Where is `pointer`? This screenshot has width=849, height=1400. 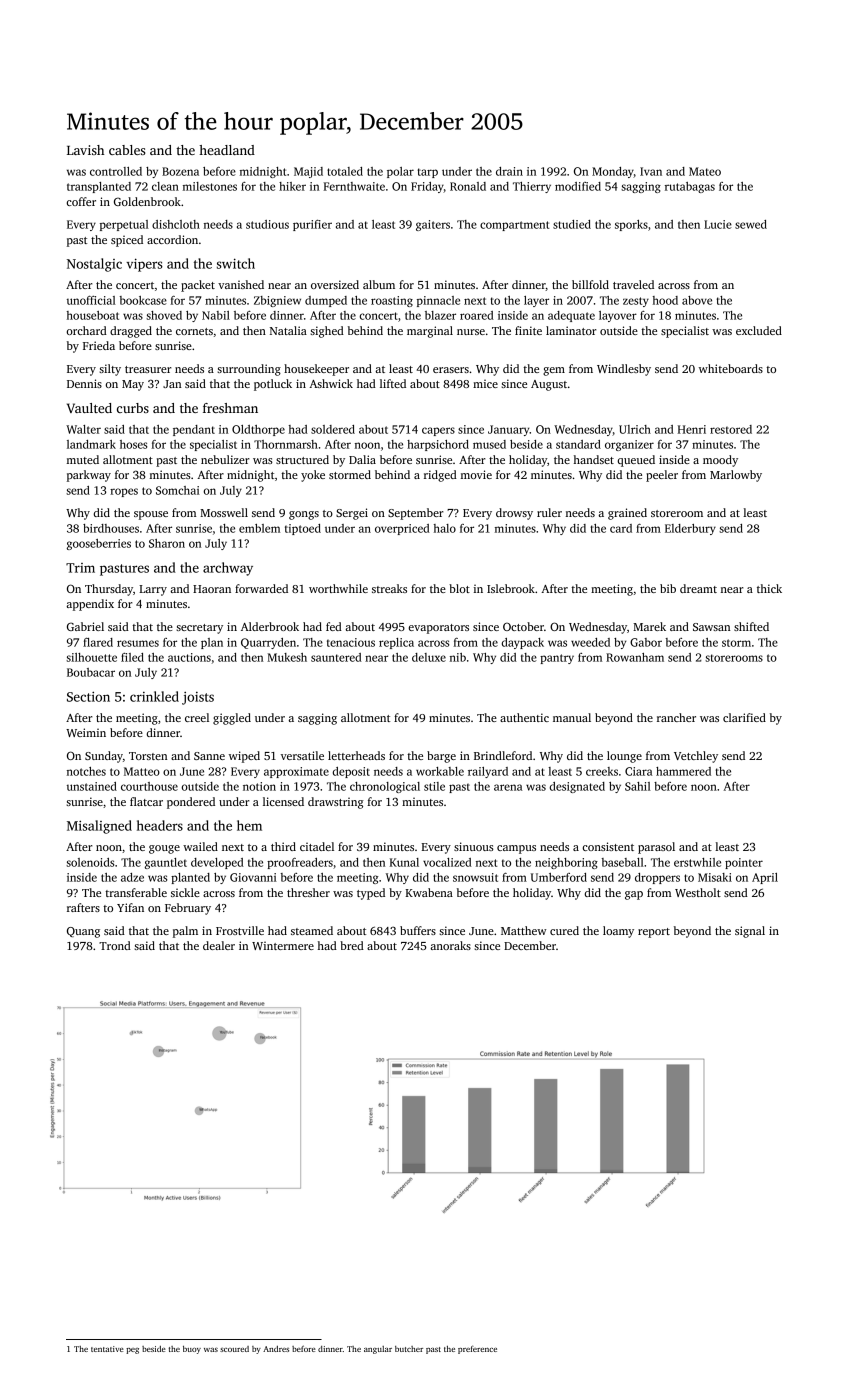 pointer is located at coordinates (744, 863).
